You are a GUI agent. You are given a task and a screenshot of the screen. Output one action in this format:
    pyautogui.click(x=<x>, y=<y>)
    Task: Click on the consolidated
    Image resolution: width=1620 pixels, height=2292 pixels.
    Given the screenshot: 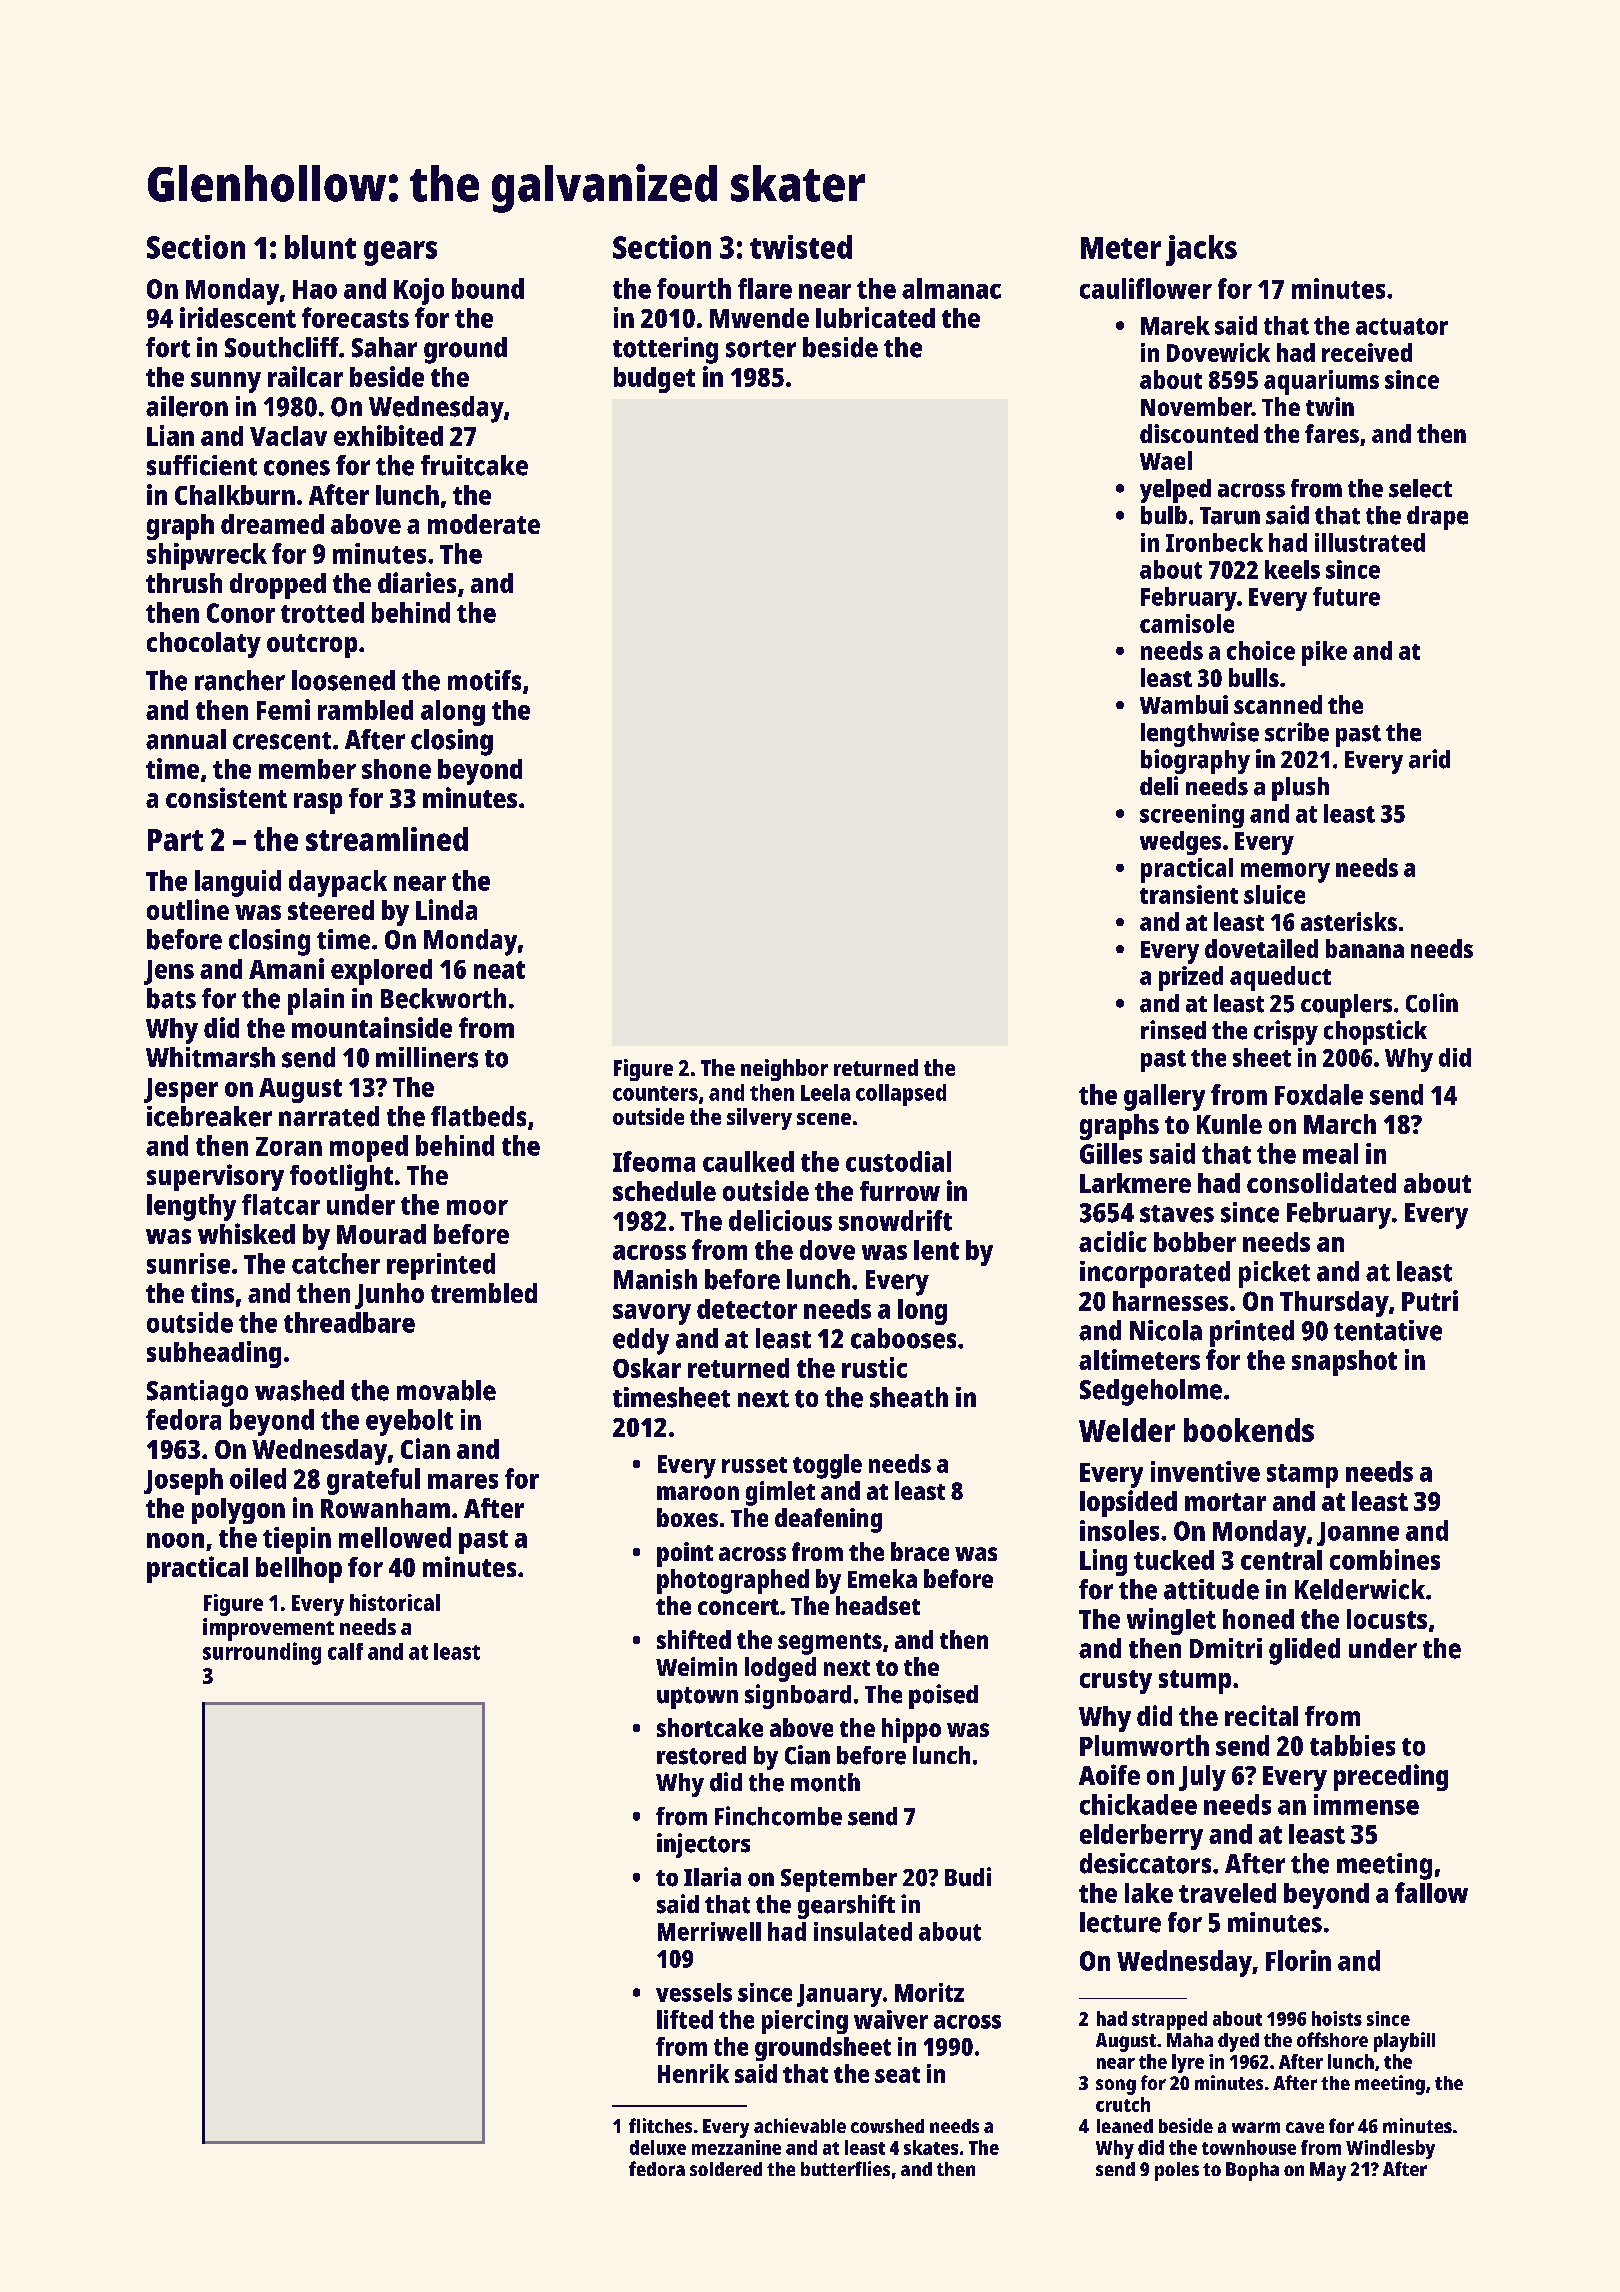 What is the action you would take?
    pyautogui.click(x=1321, y=1182)
